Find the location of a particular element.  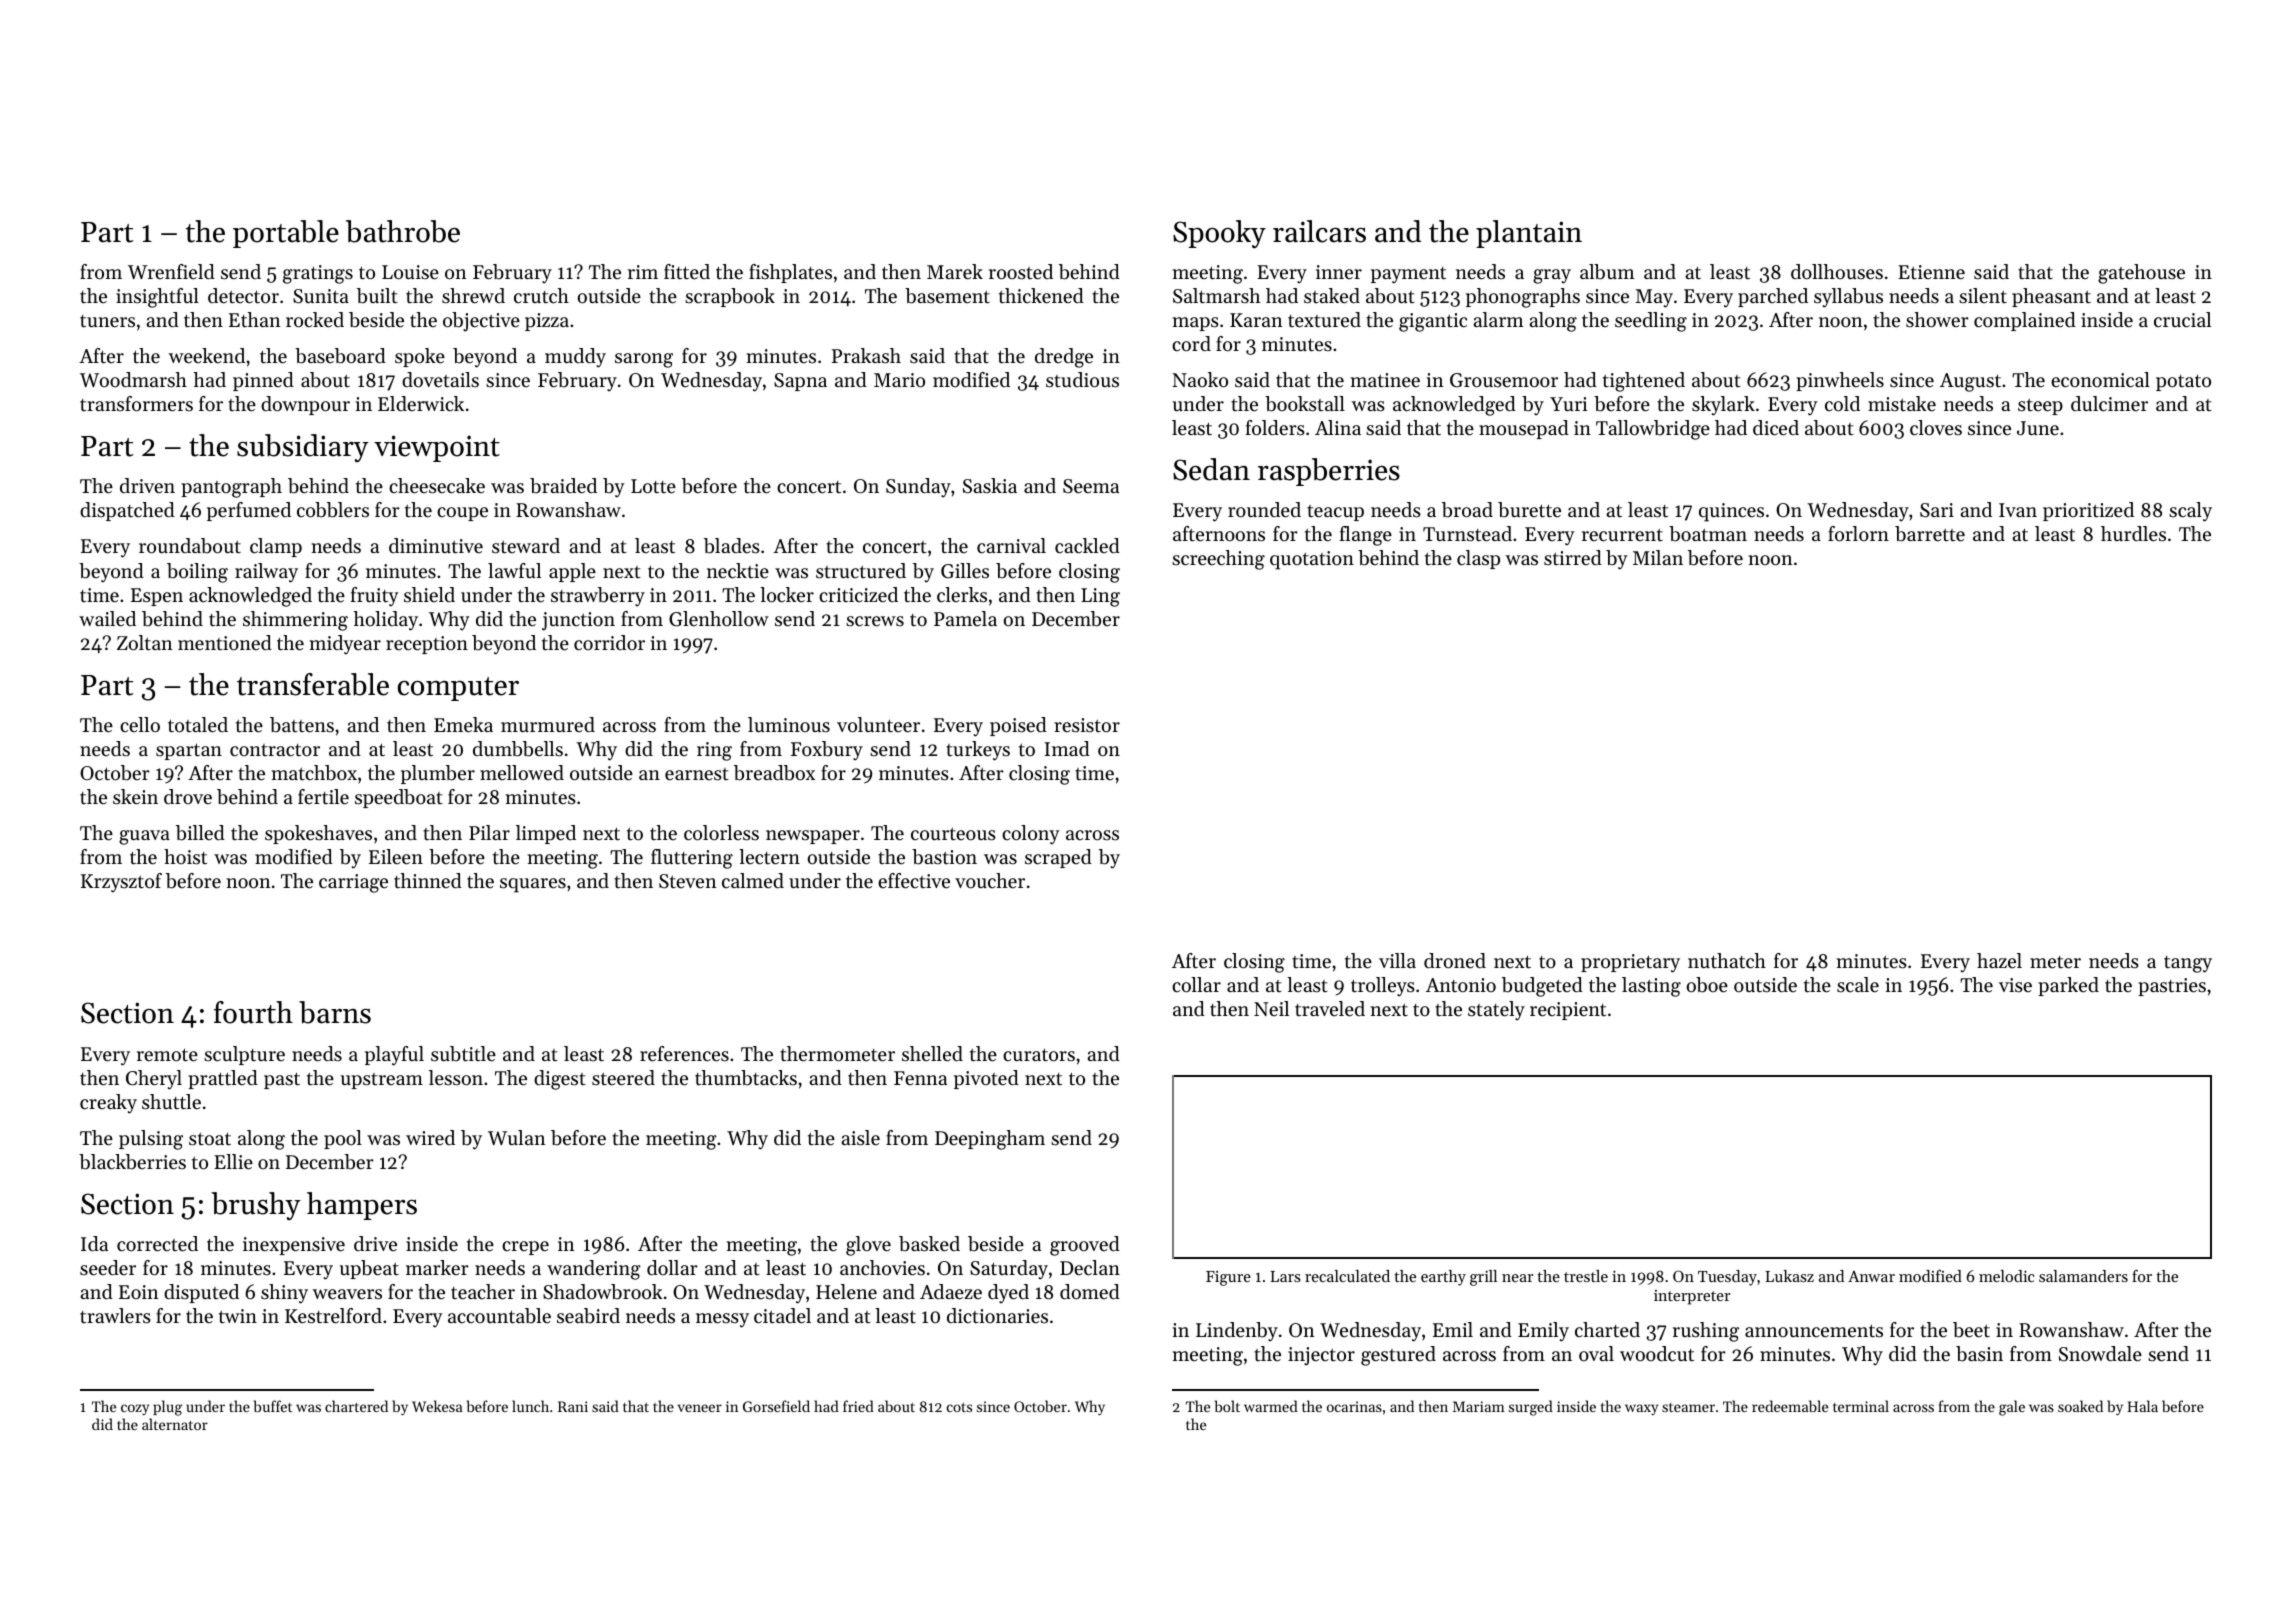

resistor is located at coordinates (1087, 725).
